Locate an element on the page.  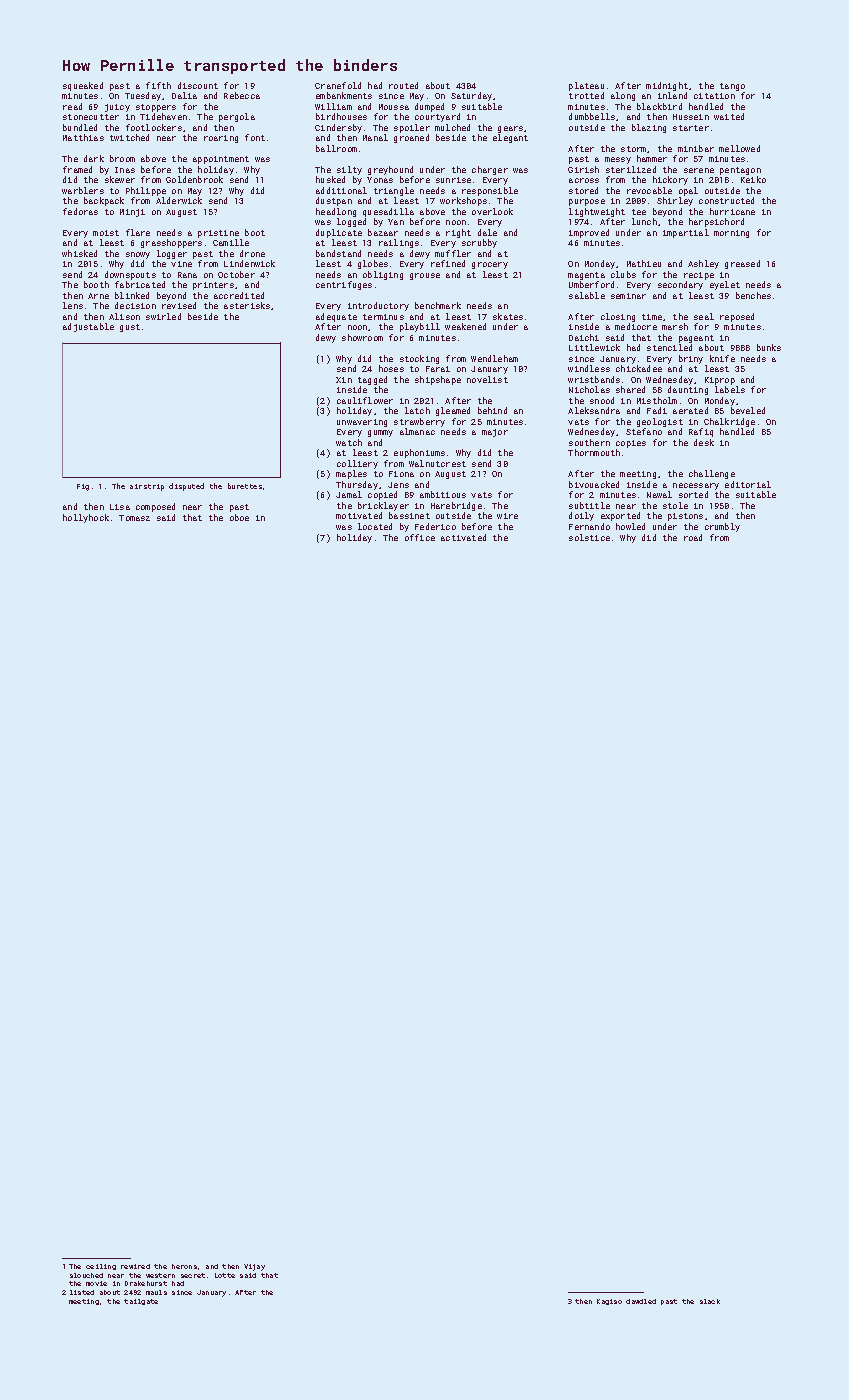
Lotte is located at coordinates (225, 1275).
